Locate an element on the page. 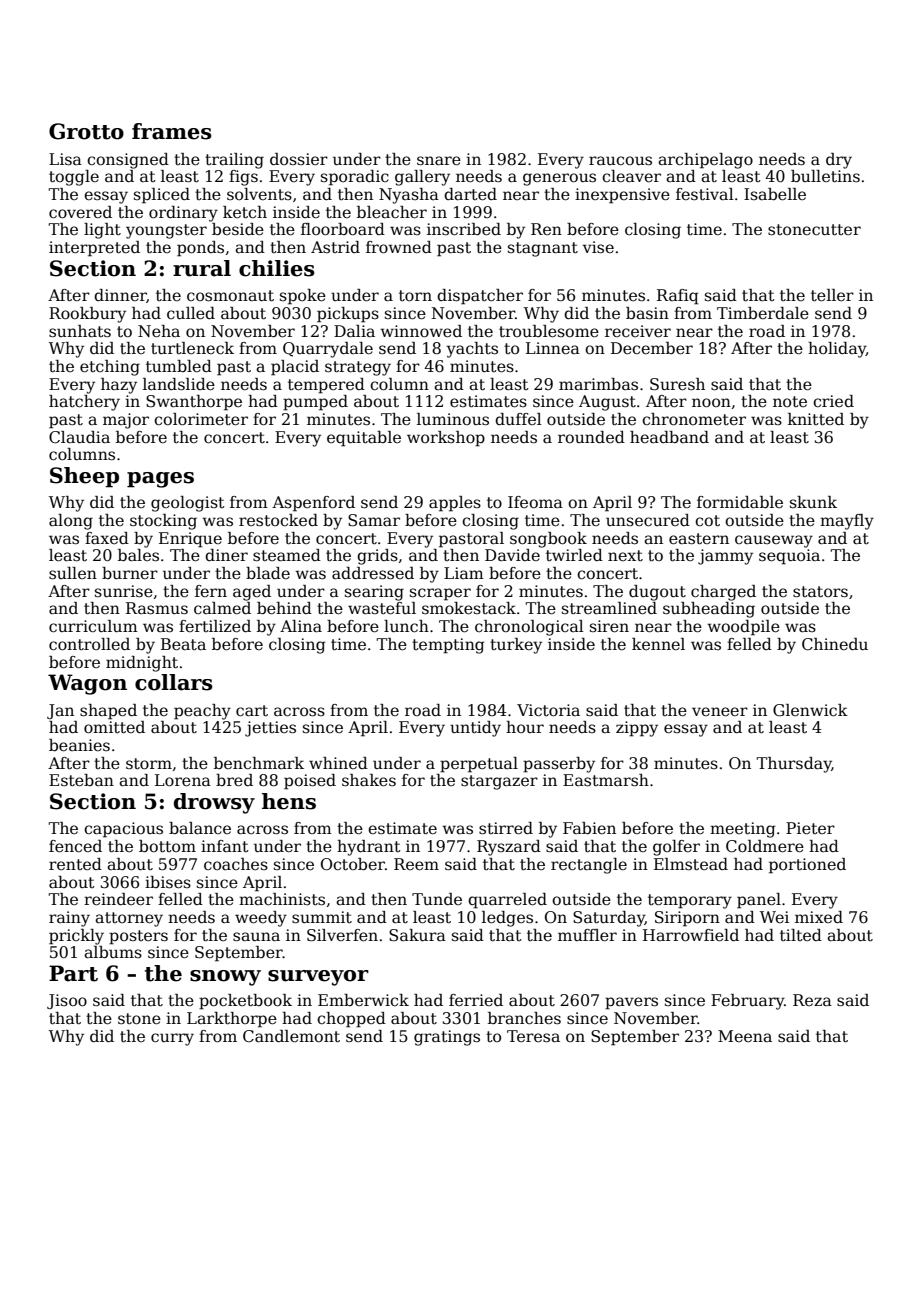 The width and height of the document is (924, 1308). archipelago is located at coordinates (705, 161).
